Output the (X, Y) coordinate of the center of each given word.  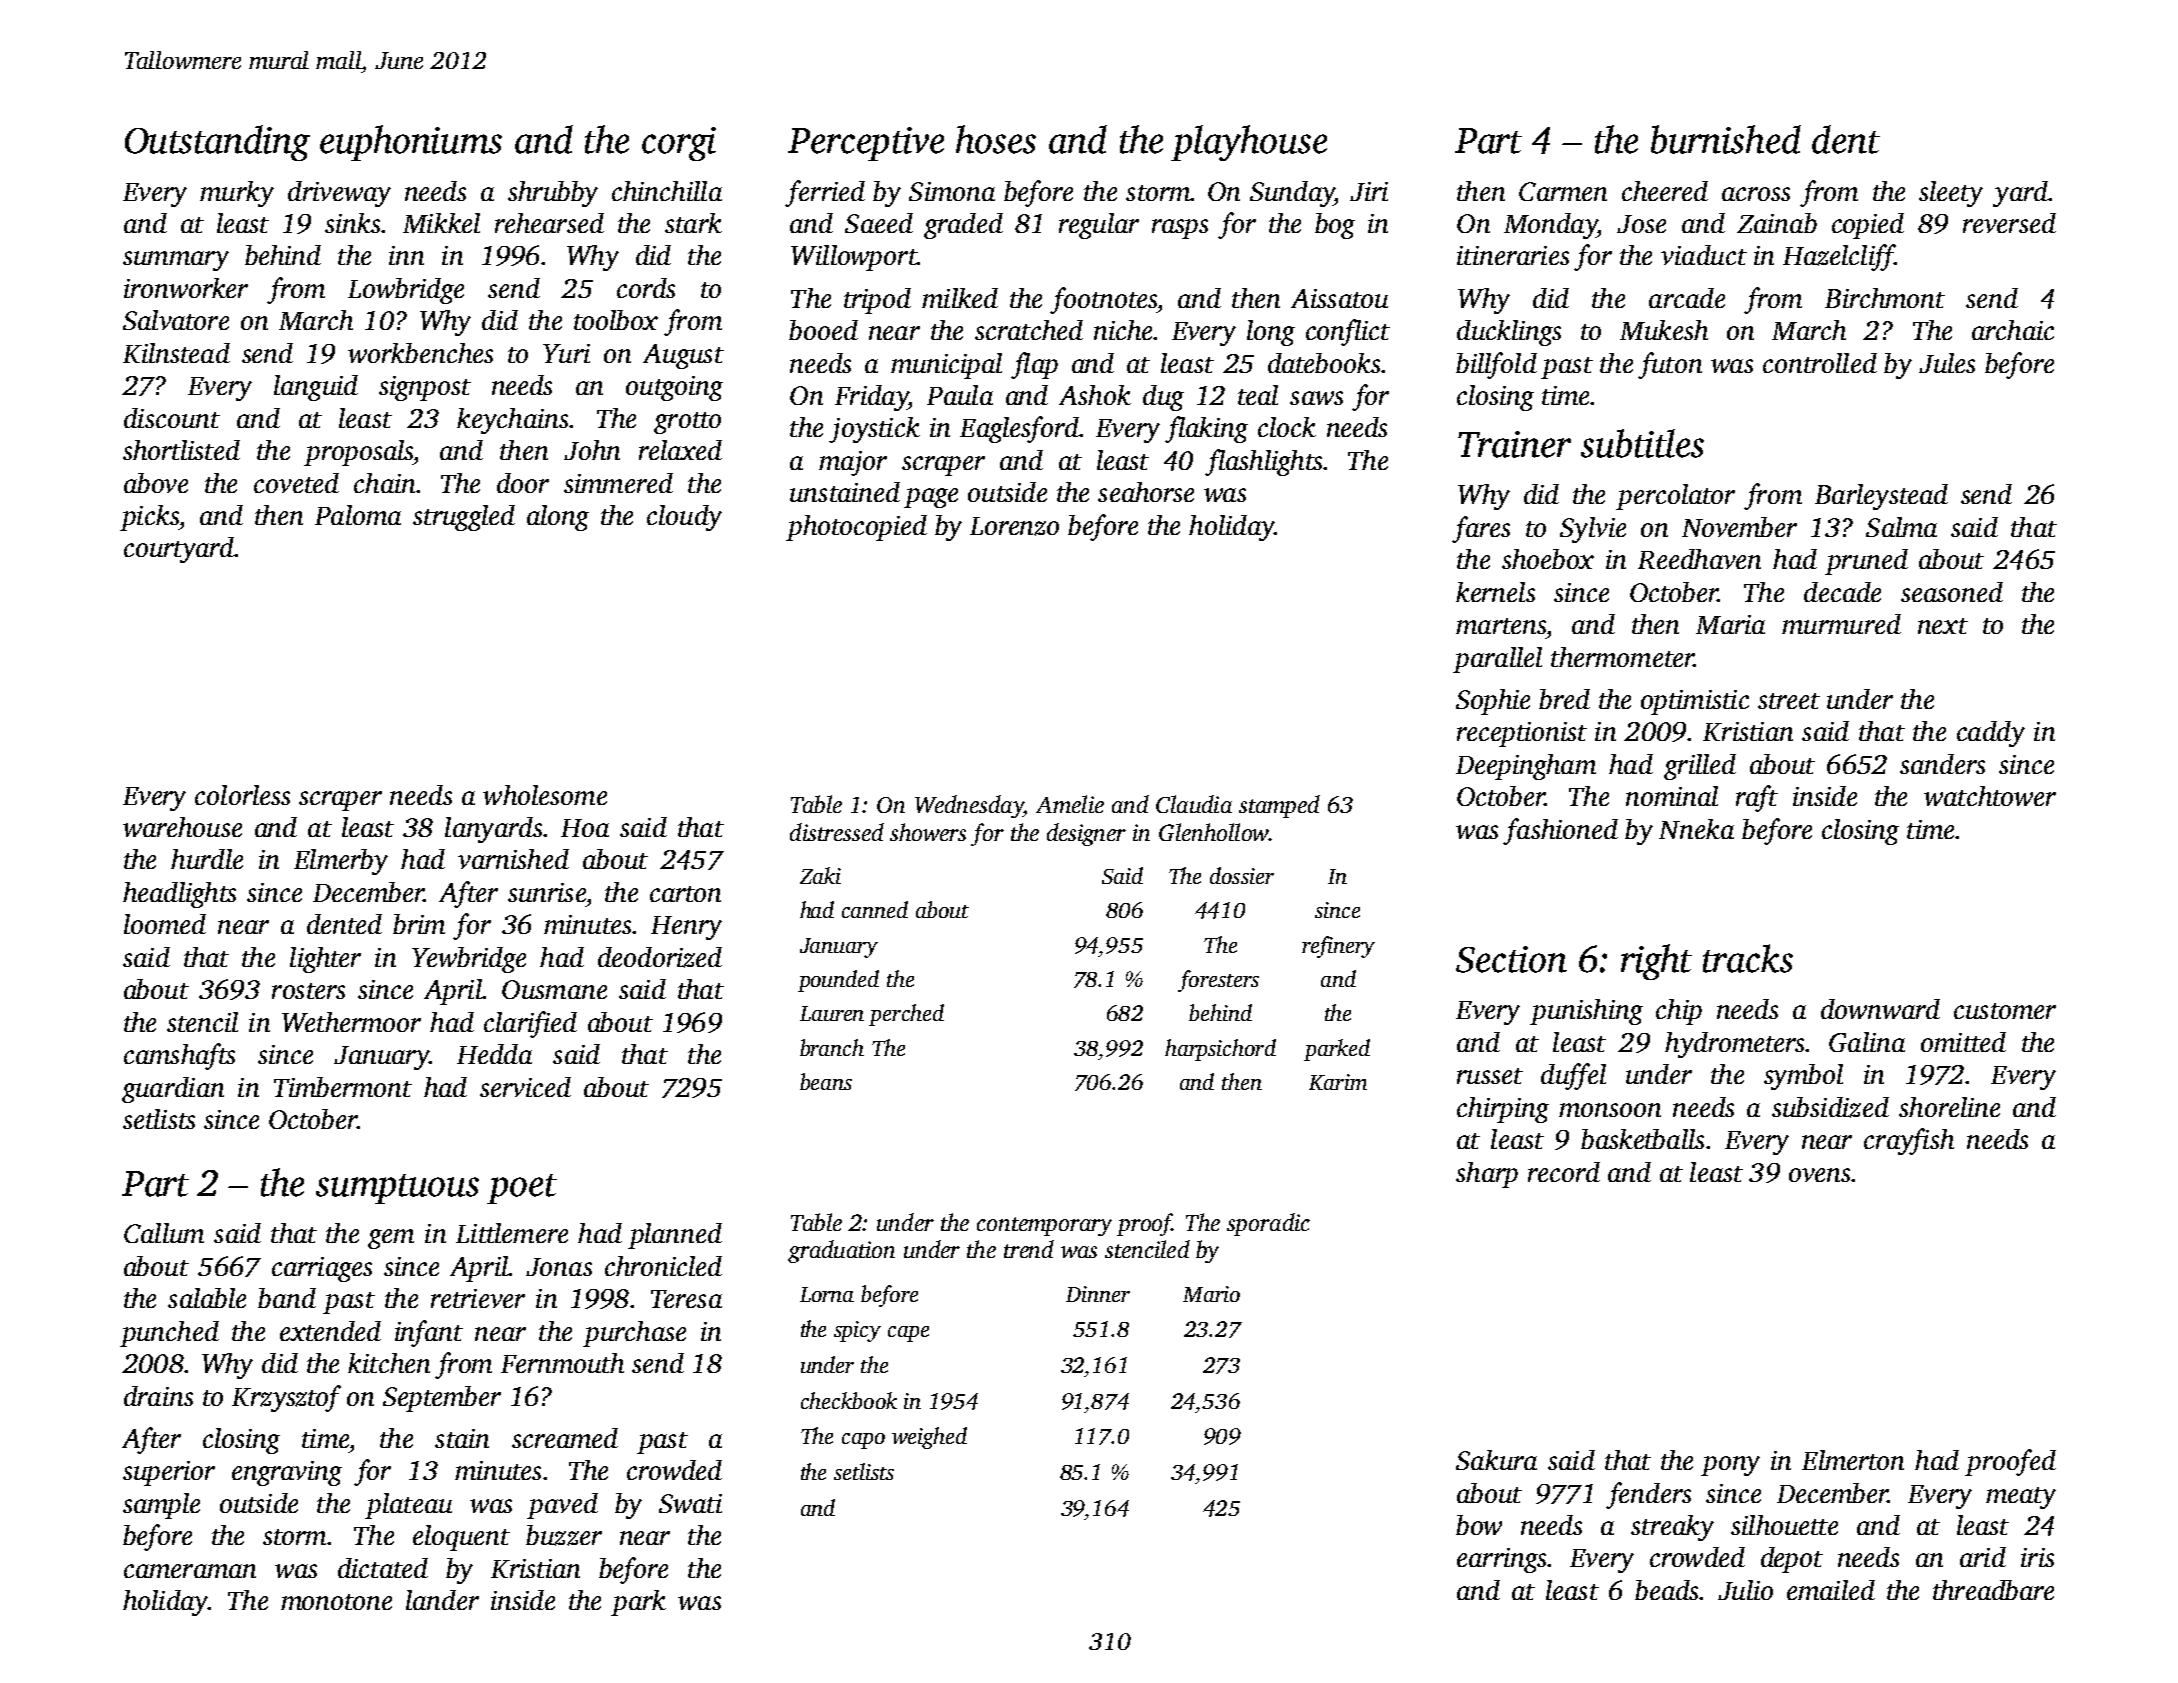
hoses (996, 139)
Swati (690, 1503)
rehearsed (549, 223)
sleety (1951, 194)
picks (149, 518)
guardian (173, 1090)
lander (442, 1600)
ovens (1819, 1175)
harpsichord (1220, 1050)
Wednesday (969, 806)
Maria (1730, 624)
